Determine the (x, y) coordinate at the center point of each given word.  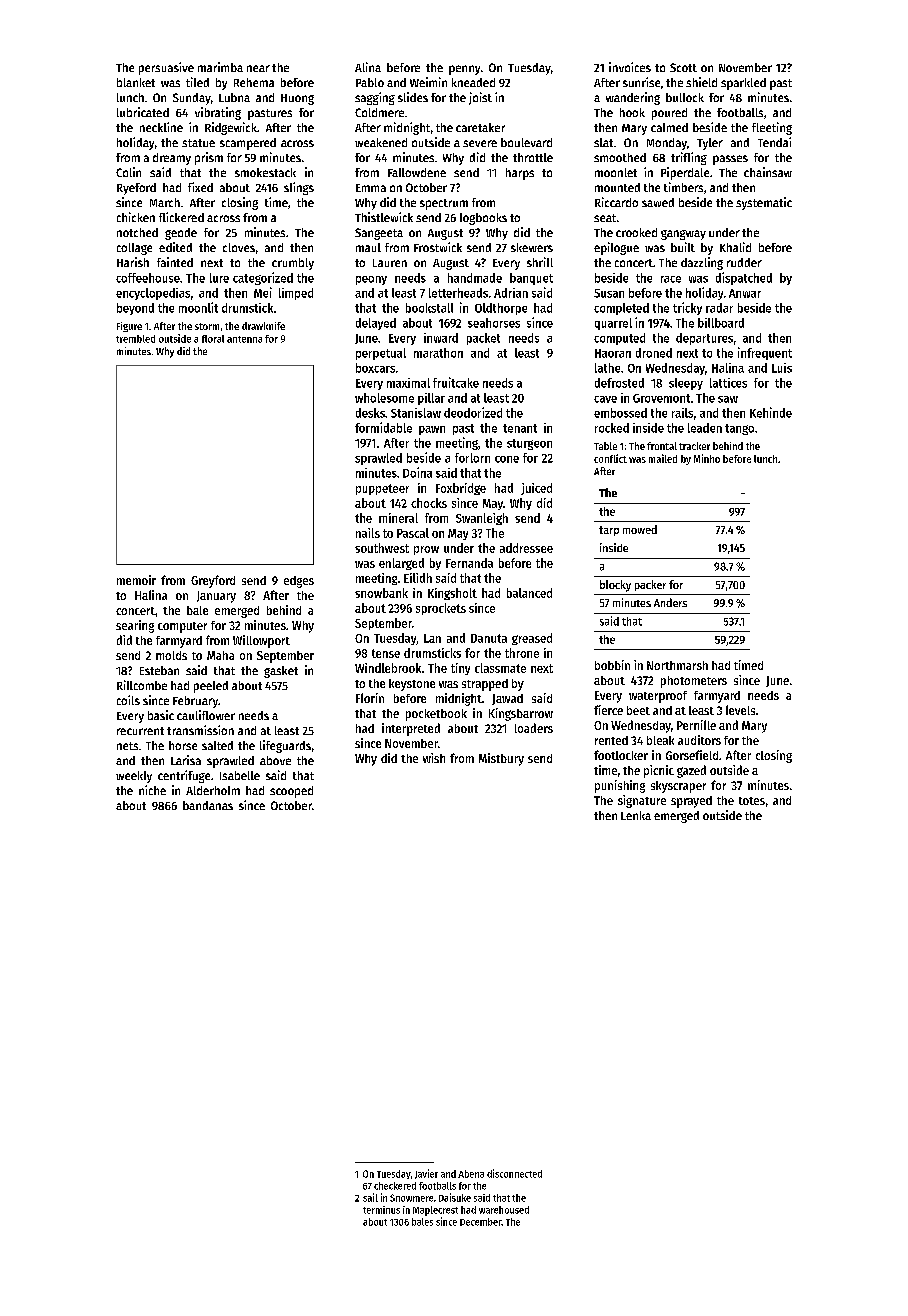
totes (752, 801)
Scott (683, 67)
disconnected (514, 1173)
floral (213, 339)
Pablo (370, 82)
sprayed (691, 802)
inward (441, 338)
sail (370, 1197)
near (258, 68)
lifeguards (285, 746)
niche (152, 790)
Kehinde (771, 412)
